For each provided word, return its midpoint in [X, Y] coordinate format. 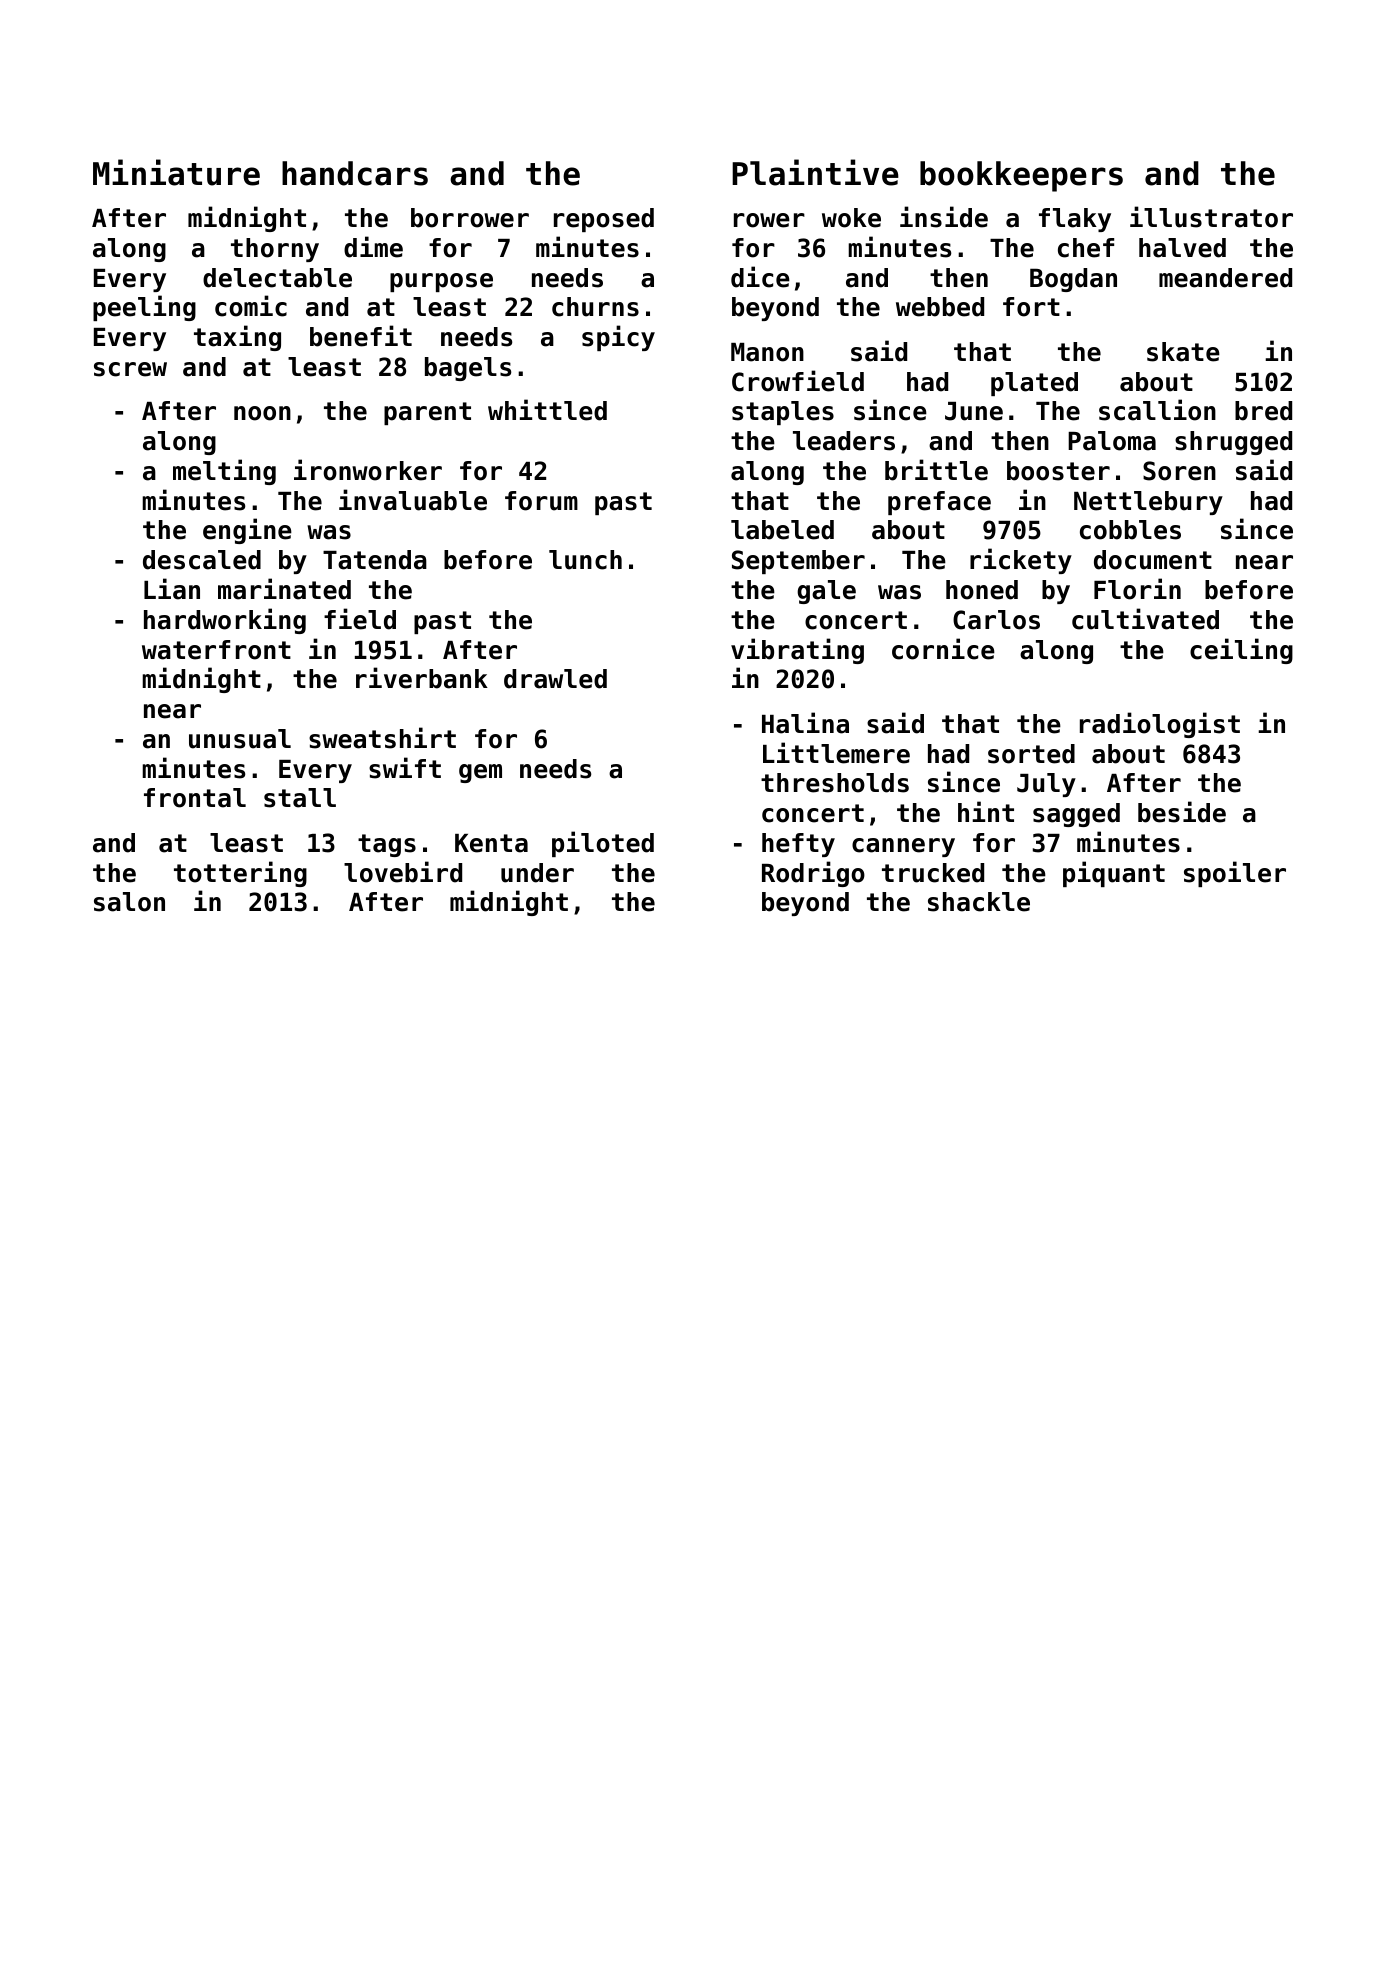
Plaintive [815, 172]
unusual [240, 739]
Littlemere [836, 753]
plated [1034, 384]
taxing [237, 338]
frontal [195, 798]
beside [1182, 812]
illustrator [1211, 217]
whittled [547, 410]
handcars [355, 173]
